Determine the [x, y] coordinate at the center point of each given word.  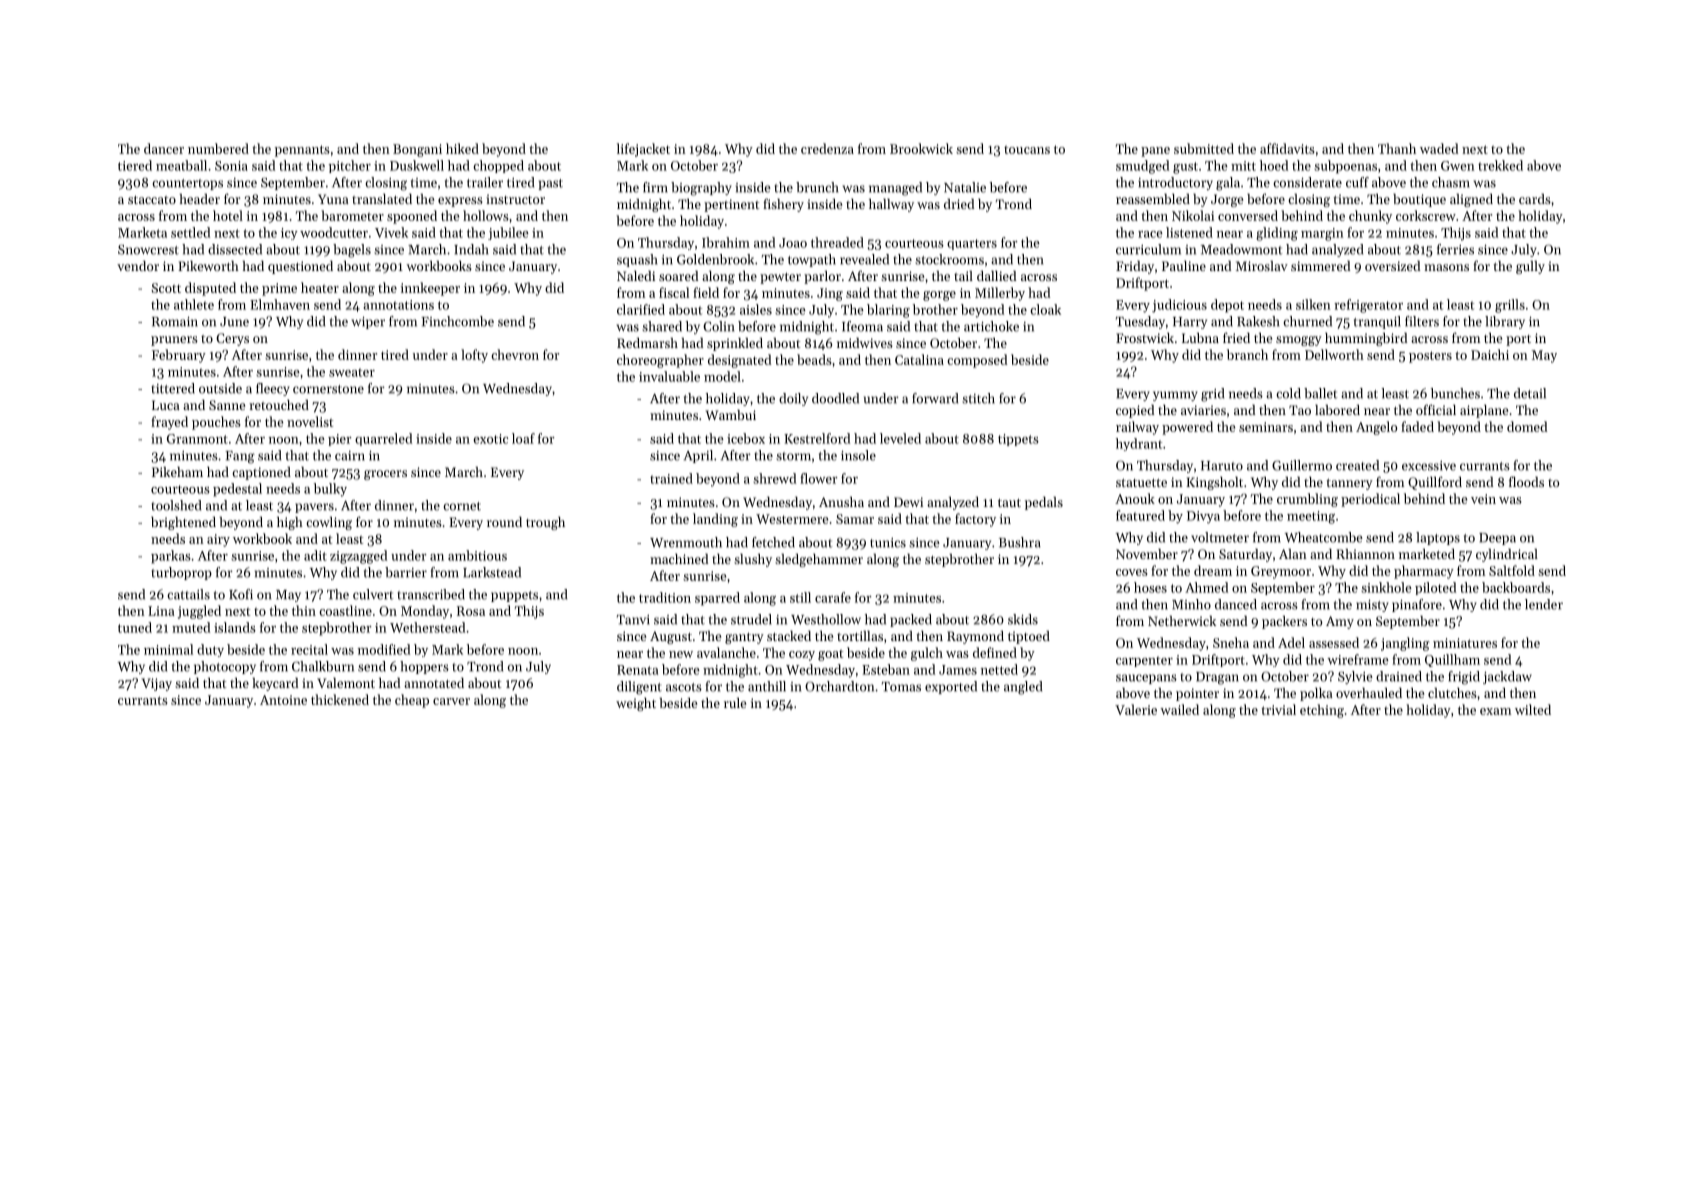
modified [384, 649]
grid [1212, 395]
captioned [261, 473]
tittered [173, 388]
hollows [486, 215]
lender [1544, 604]
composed [977, 361]
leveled [900, 438]
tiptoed [1029, 637]
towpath [812, 260]
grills [1510, 306]
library [1505, 322]
